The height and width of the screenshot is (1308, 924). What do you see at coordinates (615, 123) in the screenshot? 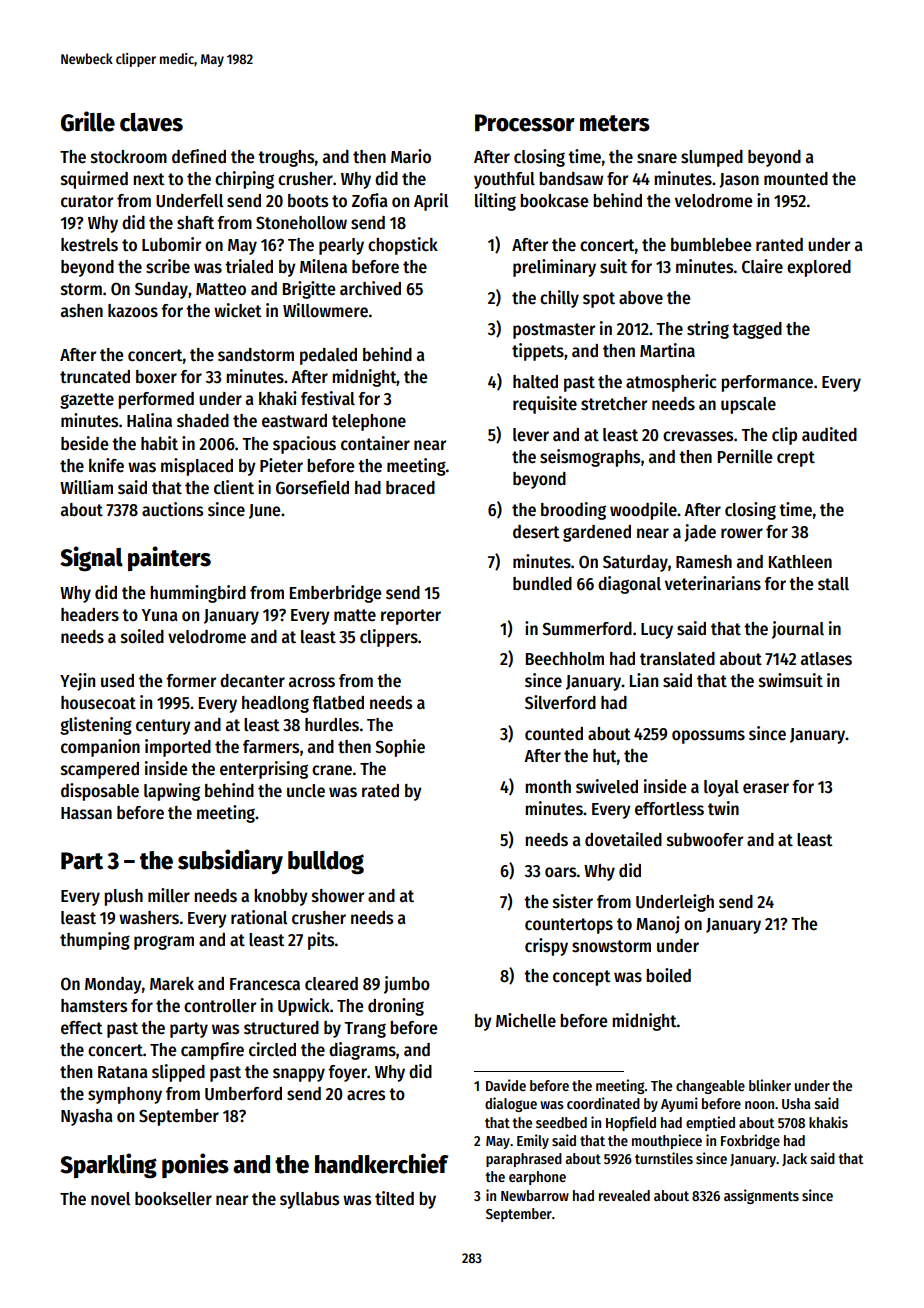
I see `meters` at bounding box center [615, 123].
